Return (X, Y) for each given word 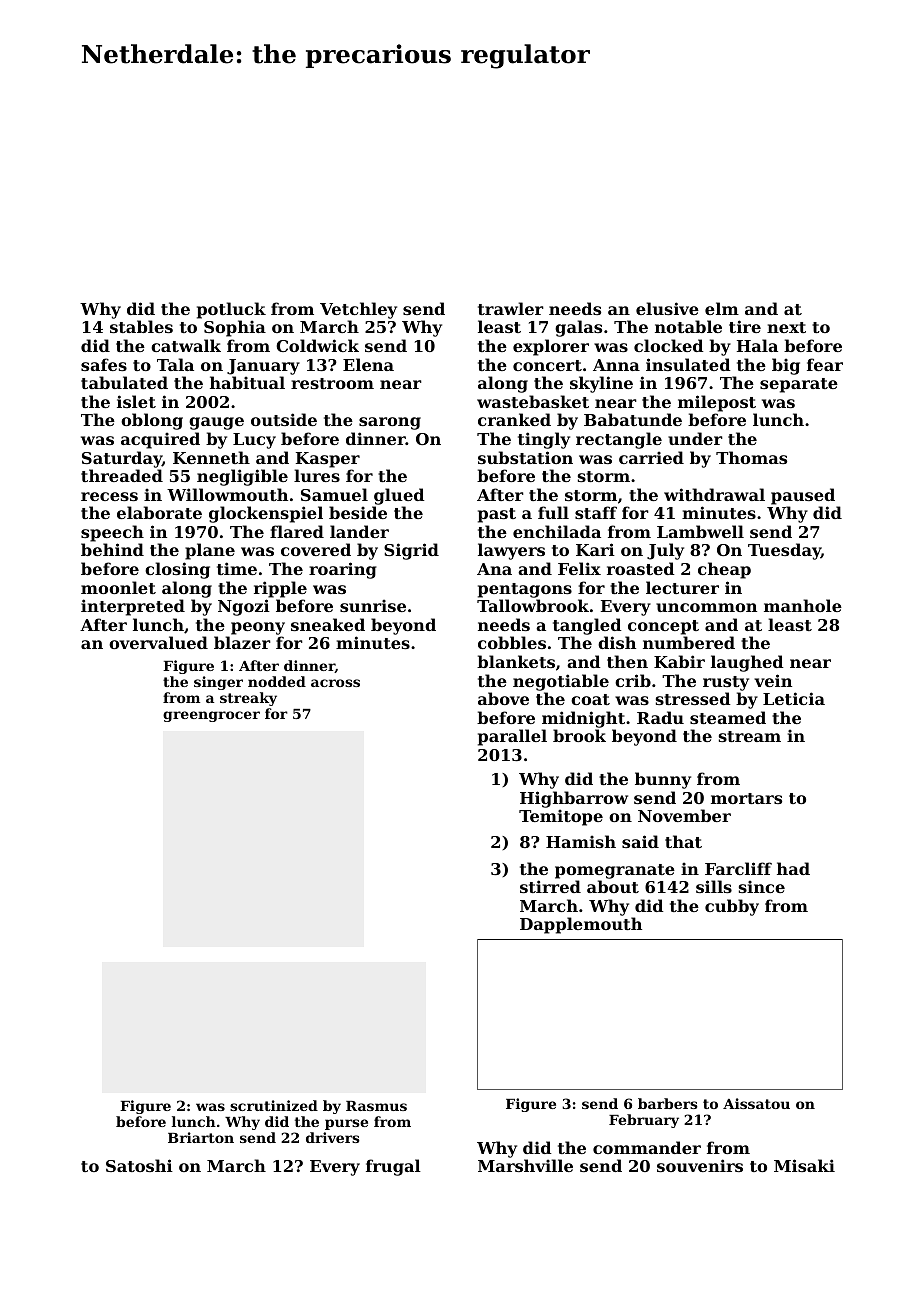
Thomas (751, 457)
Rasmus (376, 1106)
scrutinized (274, 1105)
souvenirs (700, 1165)
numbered (689, 642)
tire (745, 326)
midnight (583, 719)
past (497, 515)
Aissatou (756, 1103)
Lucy (254, 441)
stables (141, 326)
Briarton (201, 1137)
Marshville (525, 1165)
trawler (511, 308)
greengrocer (211, 716)
